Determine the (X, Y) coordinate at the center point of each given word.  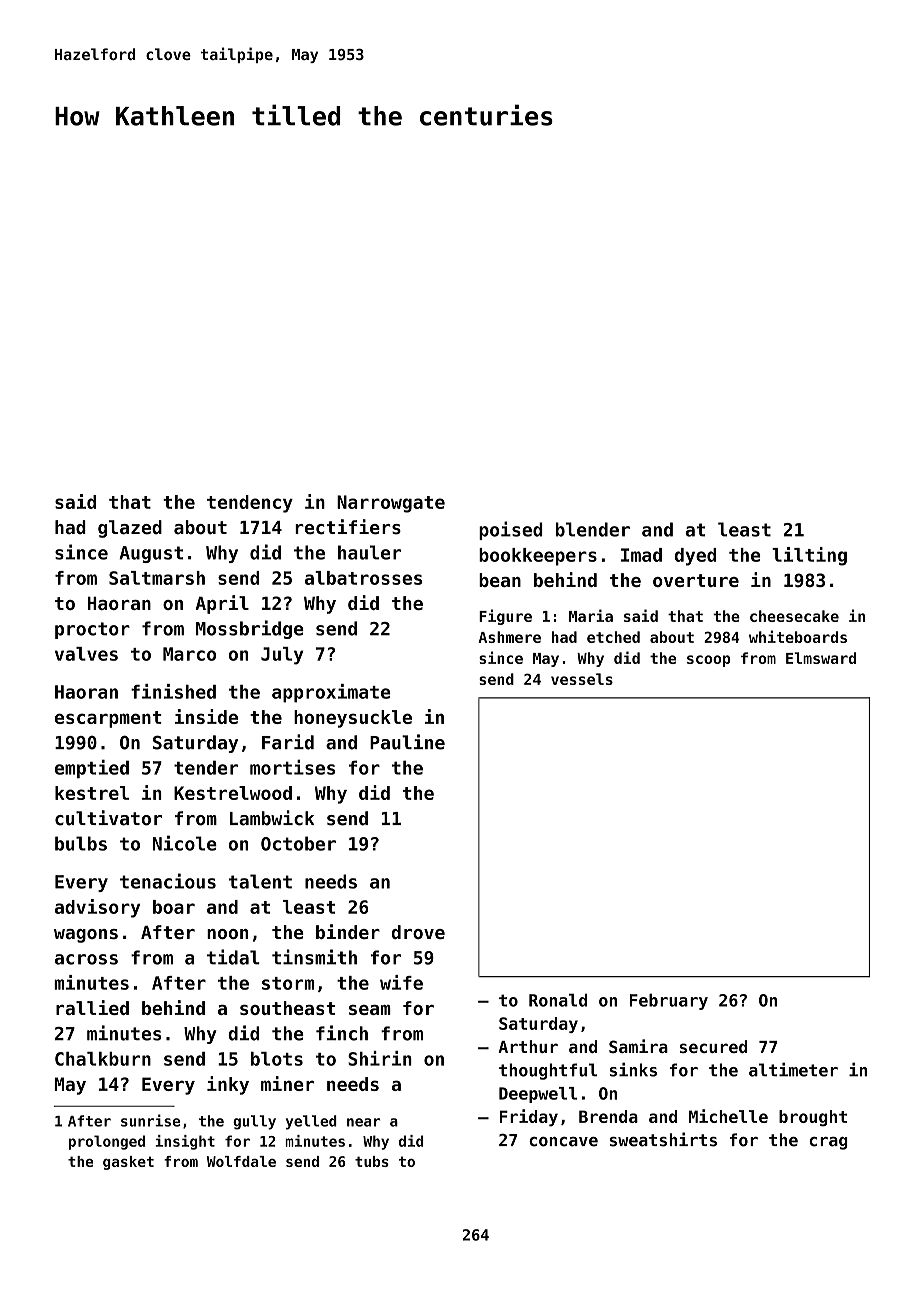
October (298, 843)
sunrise (150, 1120)
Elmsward (821, 658)
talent (260, 881)
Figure (505, 617)
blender (593, 529)
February (669, 1002)
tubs (372, 1161)
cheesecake (794, 616)
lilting (809, 556)
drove (418, 932)
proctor (92, 630)
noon (227, 934)
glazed (130, 529)
